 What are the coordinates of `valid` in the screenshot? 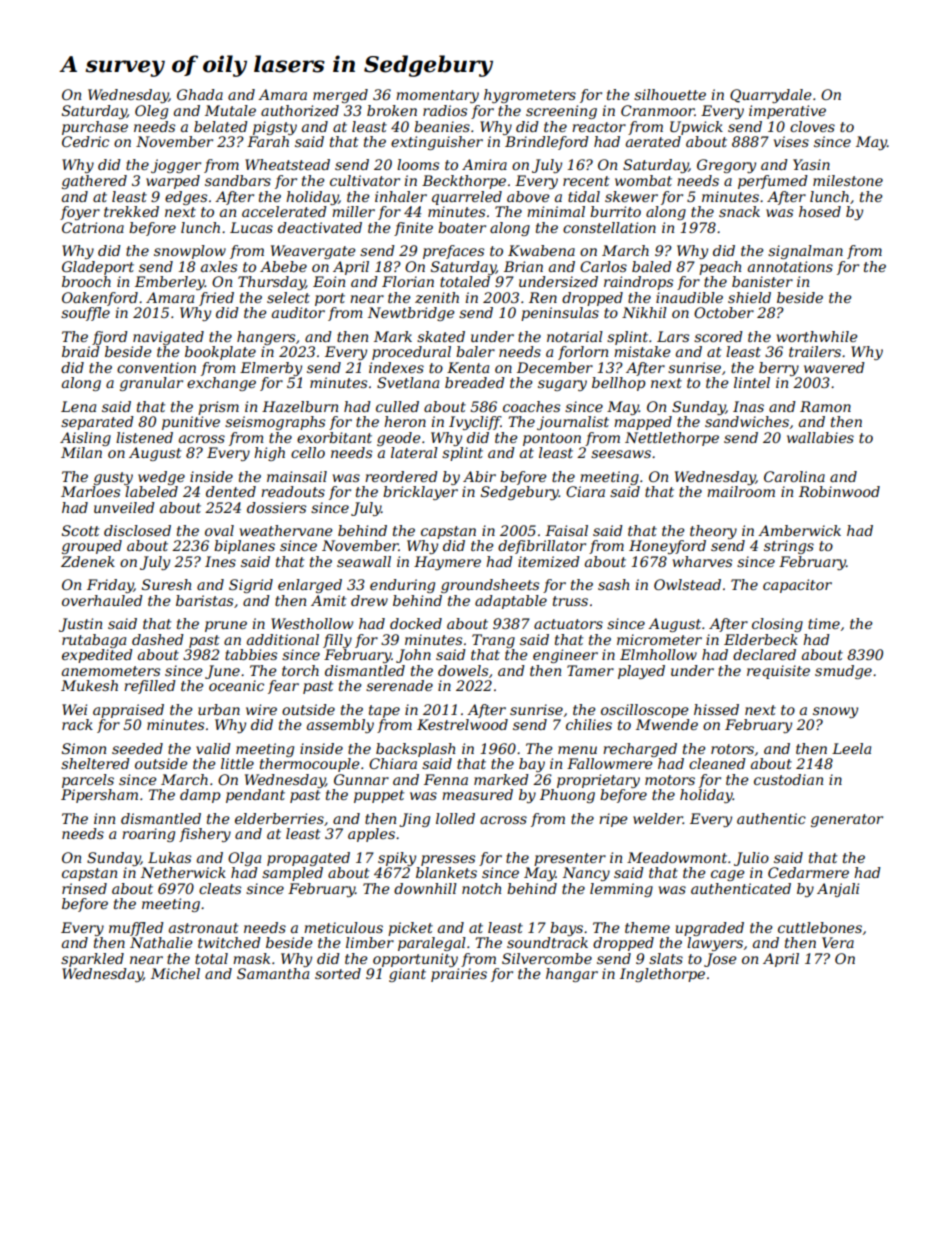 It's located at (213, 748).
